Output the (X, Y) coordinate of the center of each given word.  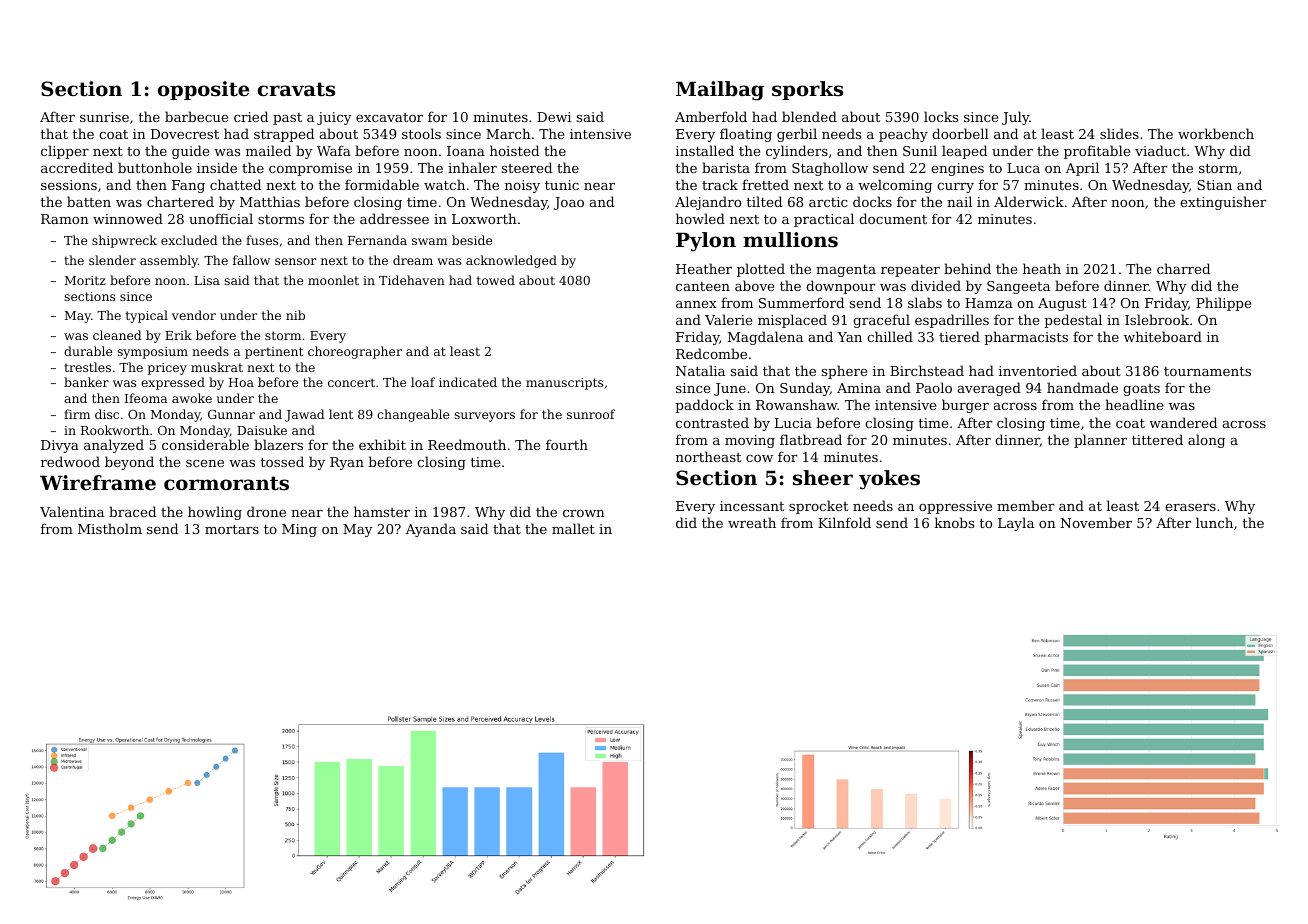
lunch (1214, 522)
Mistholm (110, 528)
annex (696, 304)
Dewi (554, 117)
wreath (752, 522)
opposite (203, 90)
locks (941, 116)
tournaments (1207, 371)
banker (86, 382)
